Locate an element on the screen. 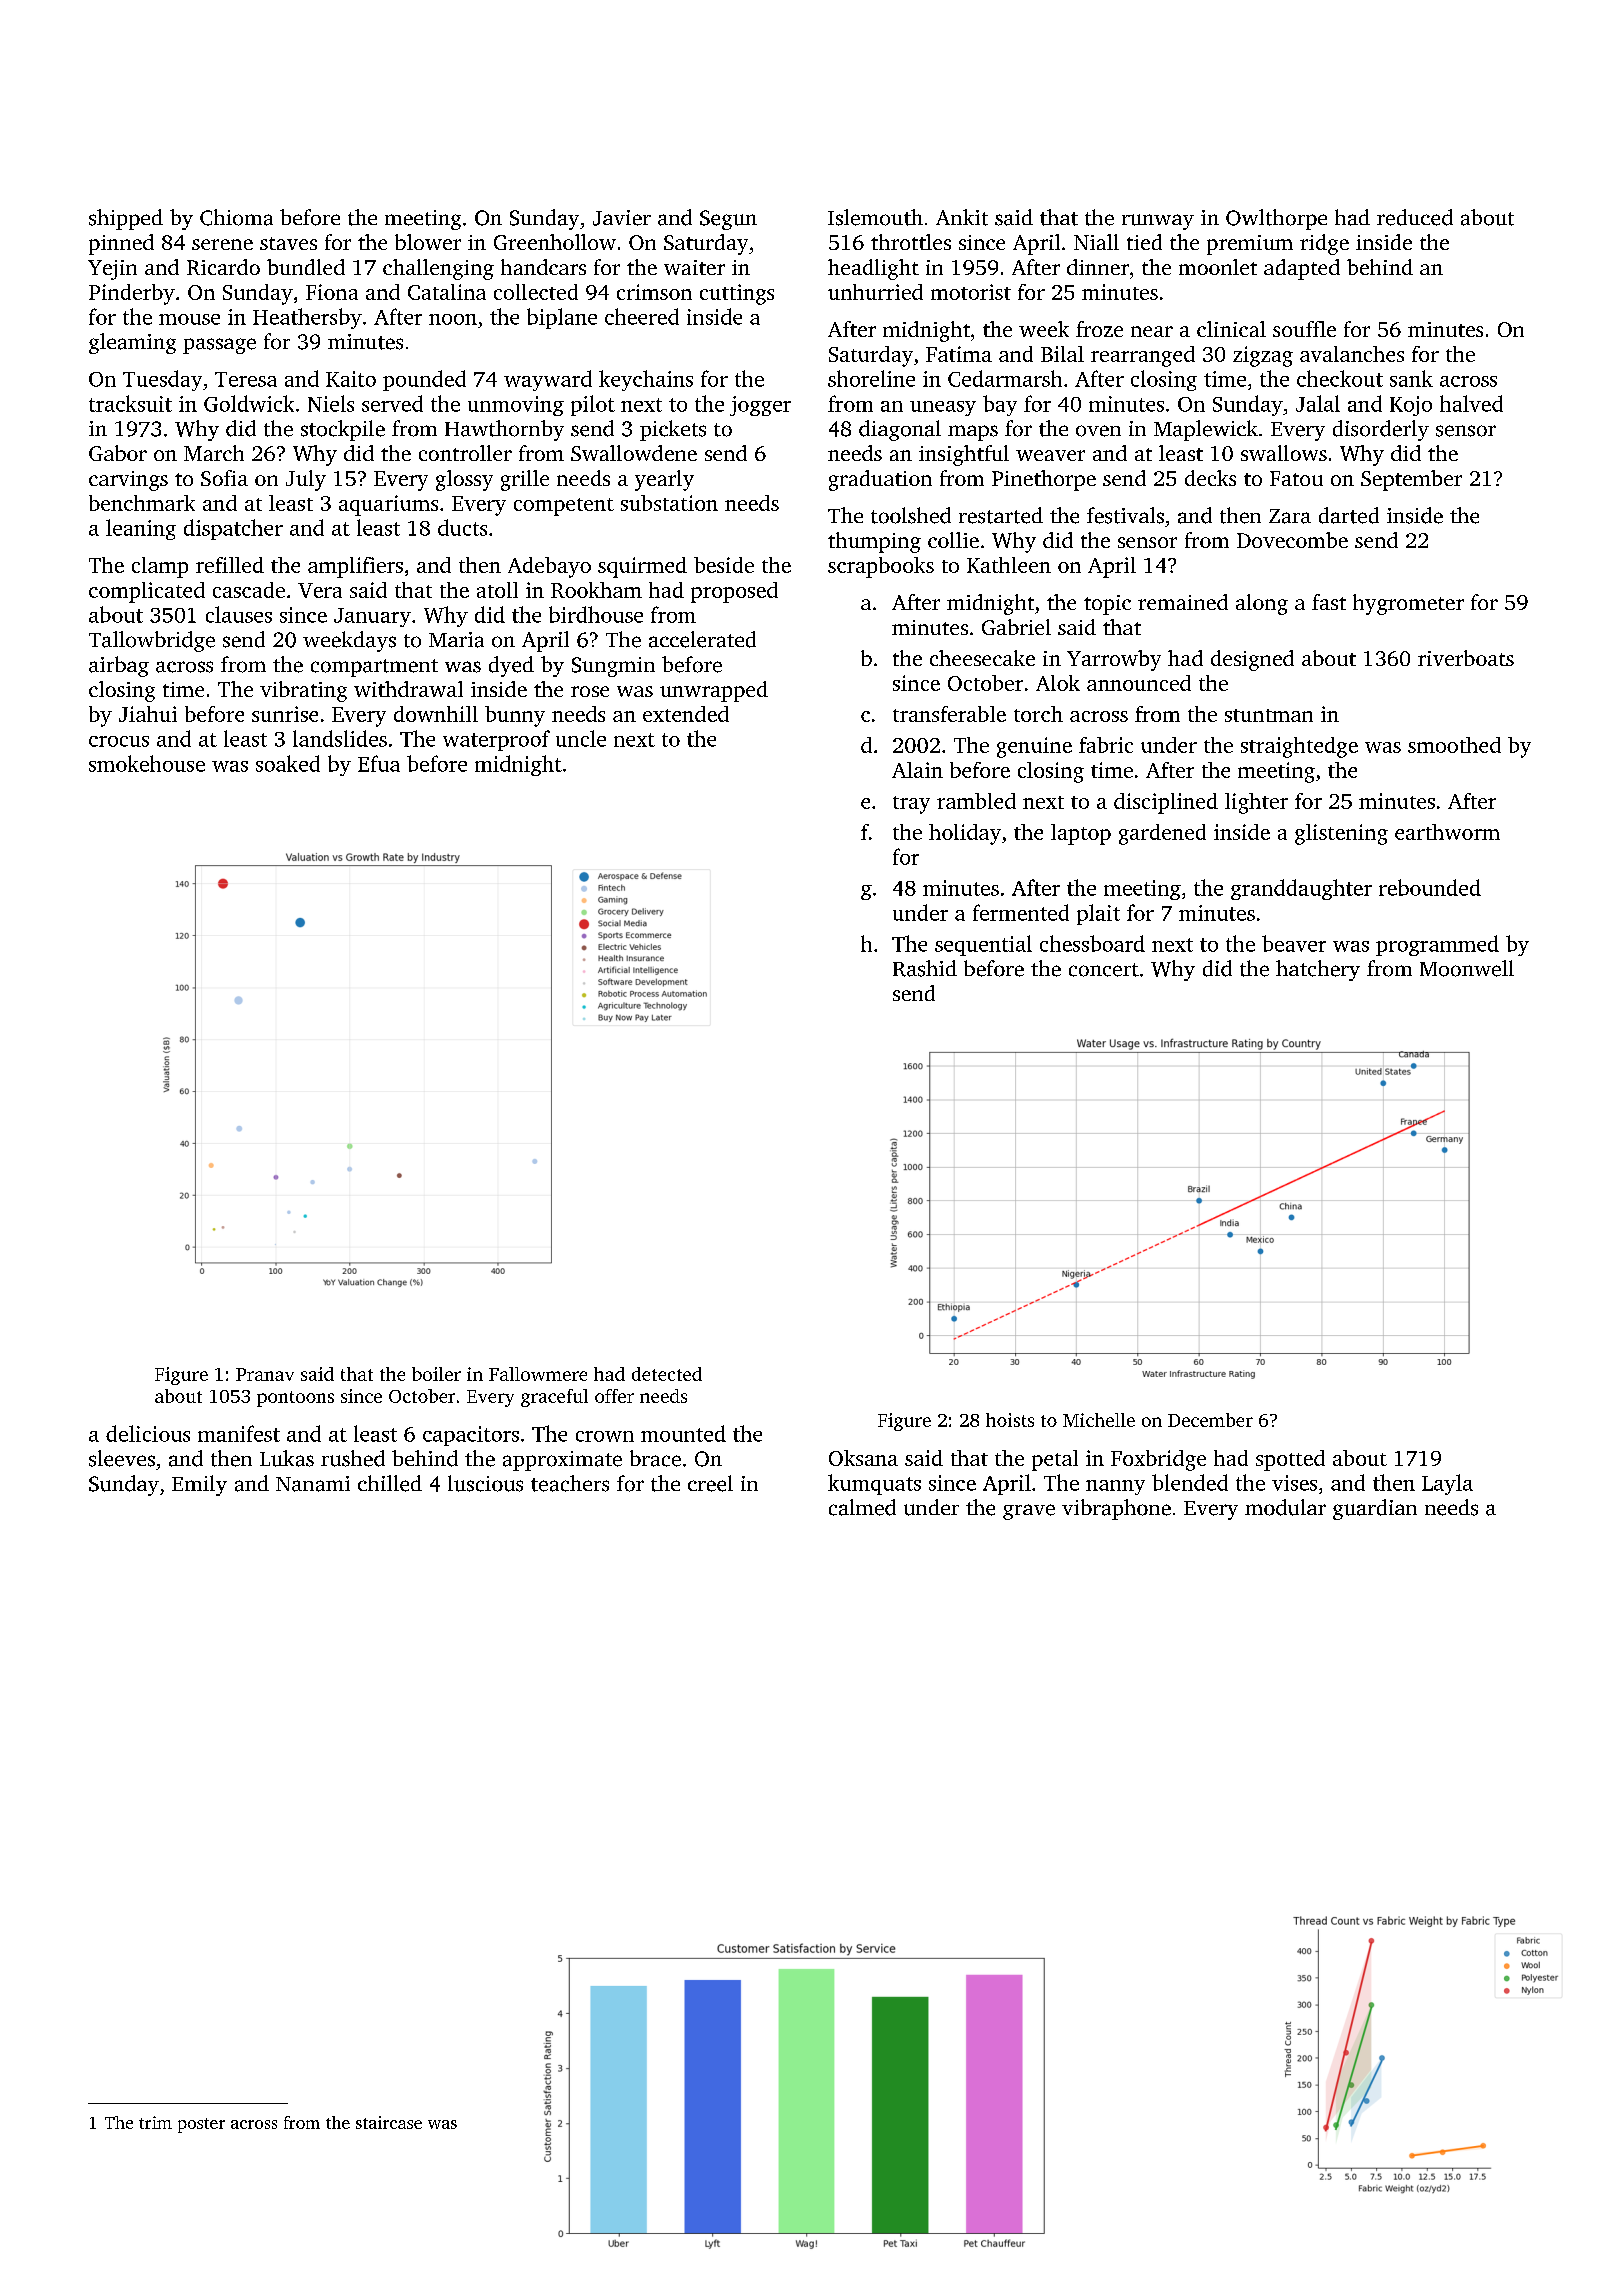  gleaming is located at coordinates (132, 343).
